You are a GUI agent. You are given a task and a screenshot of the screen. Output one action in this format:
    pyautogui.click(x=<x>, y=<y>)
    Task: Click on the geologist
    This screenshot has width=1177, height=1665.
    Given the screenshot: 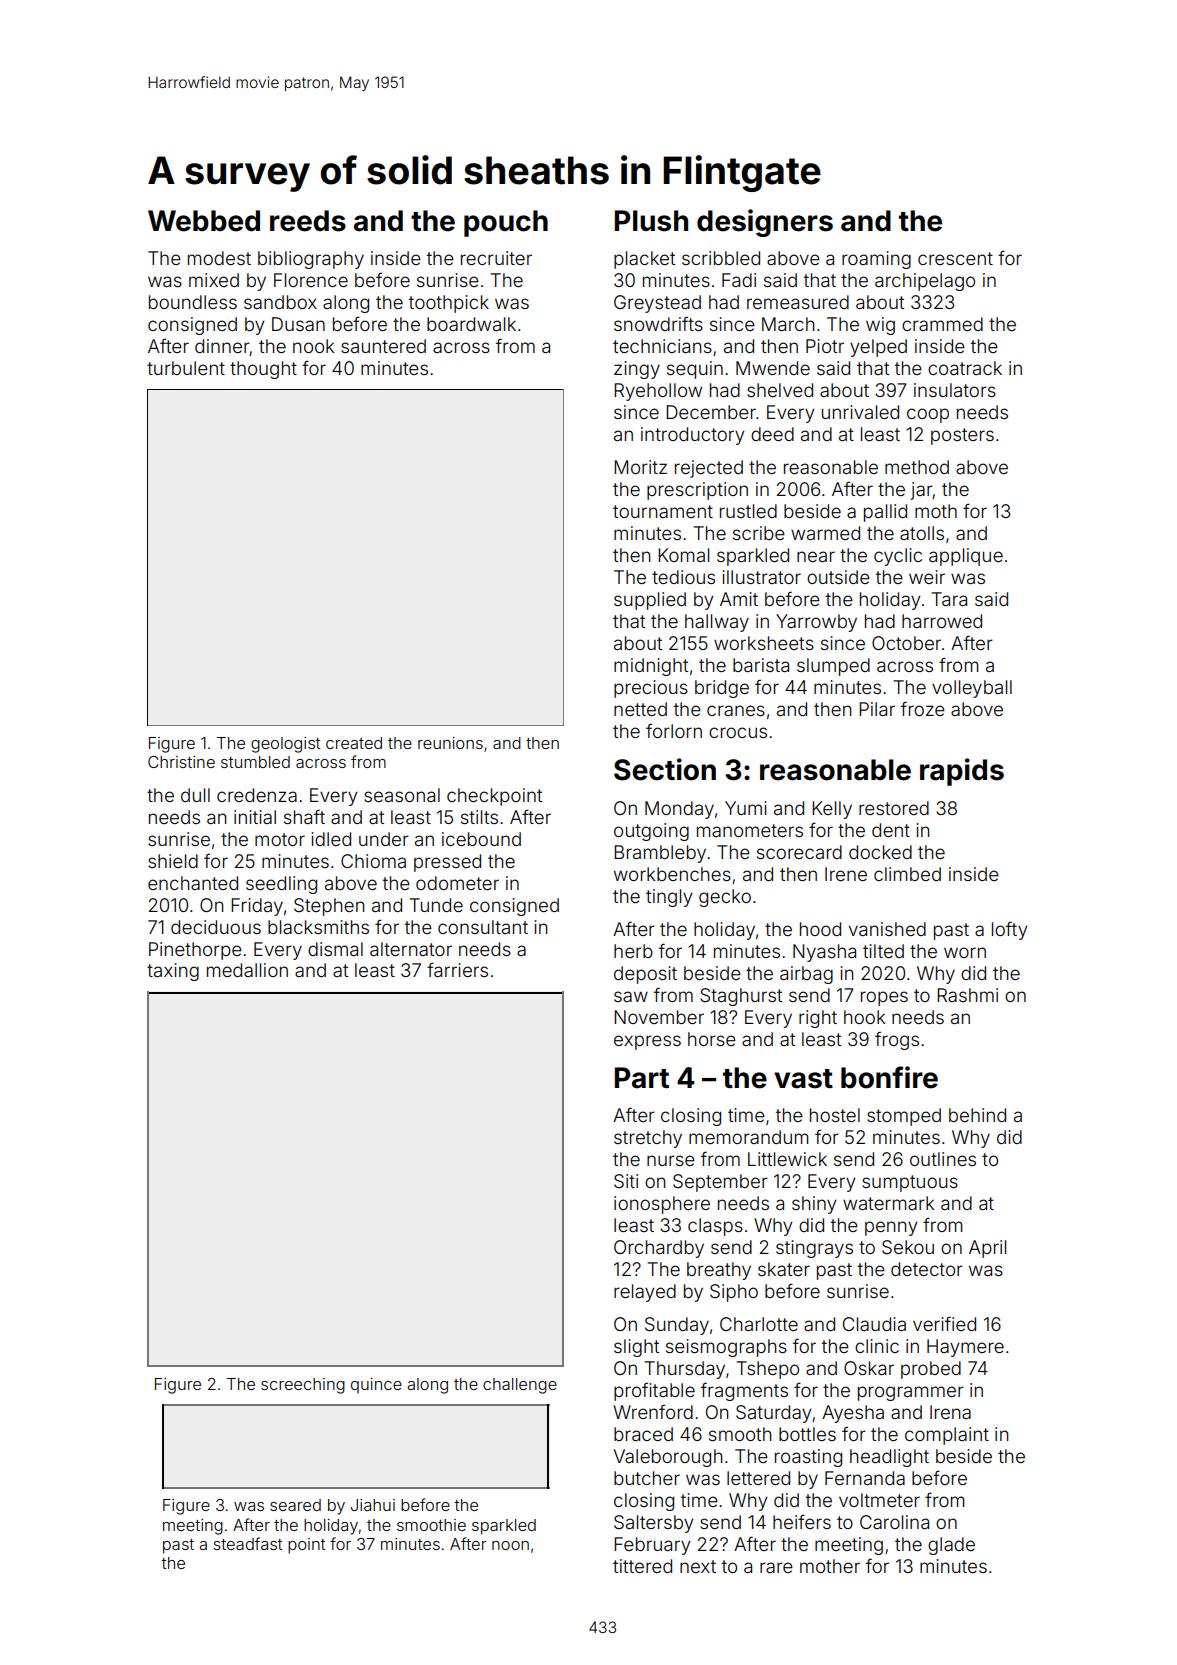 What is the action you would take?
    pyautogui.click(x=285, y=745)
